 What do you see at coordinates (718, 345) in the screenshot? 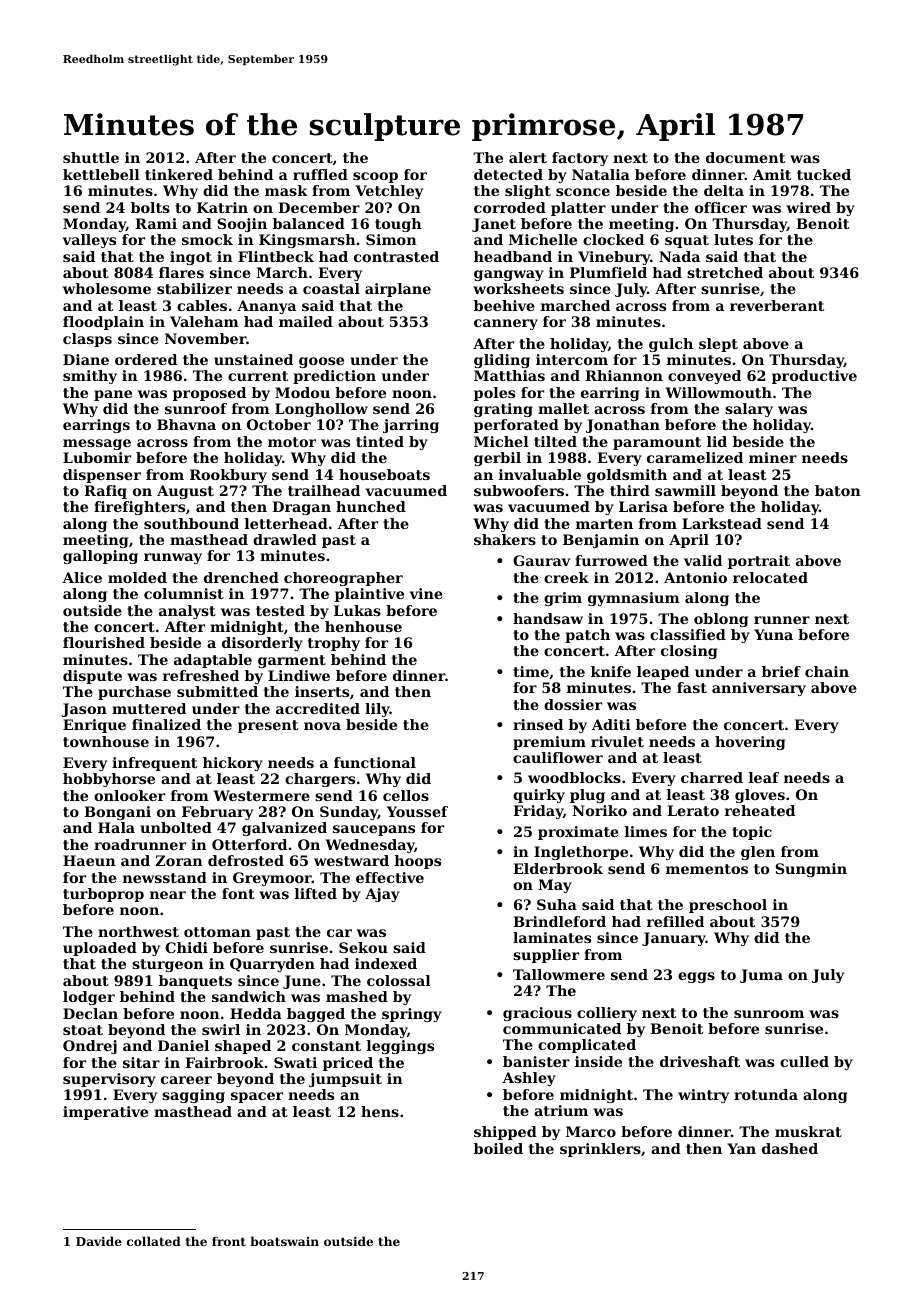
I see `slept` at bounding box center [718, 345].
